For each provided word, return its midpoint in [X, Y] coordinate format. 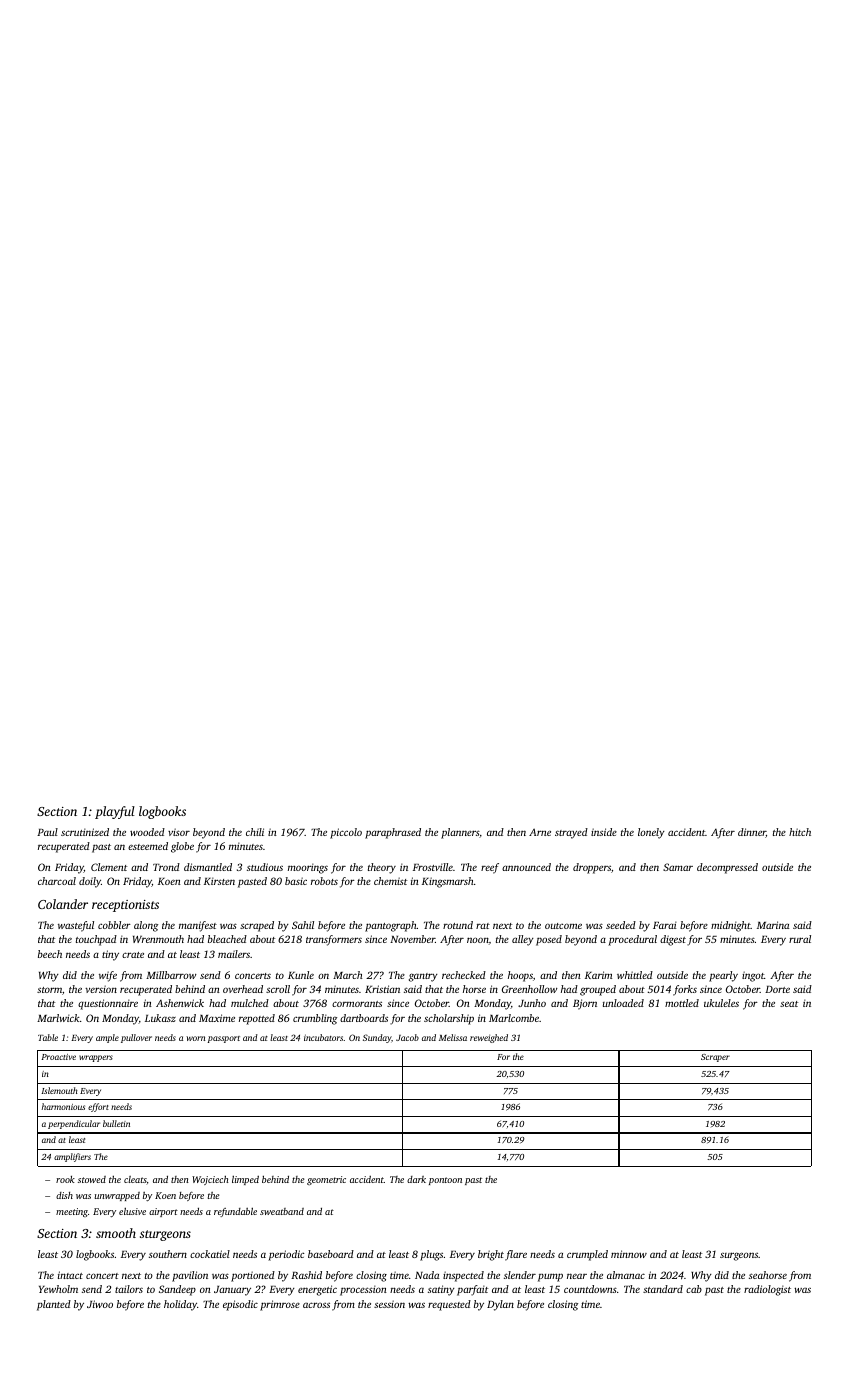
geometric [326, 1180]
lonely [651, 833]
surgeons [739, 1256]
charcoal [57, 881]
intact [70, 1275]
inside [604, 832]
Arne [540, 832]
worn [195, 1038]
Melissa [453, 1037]
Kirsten [219, 881]
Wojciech [210, 1180]
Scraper [715, 1058]
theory [382, 868]
